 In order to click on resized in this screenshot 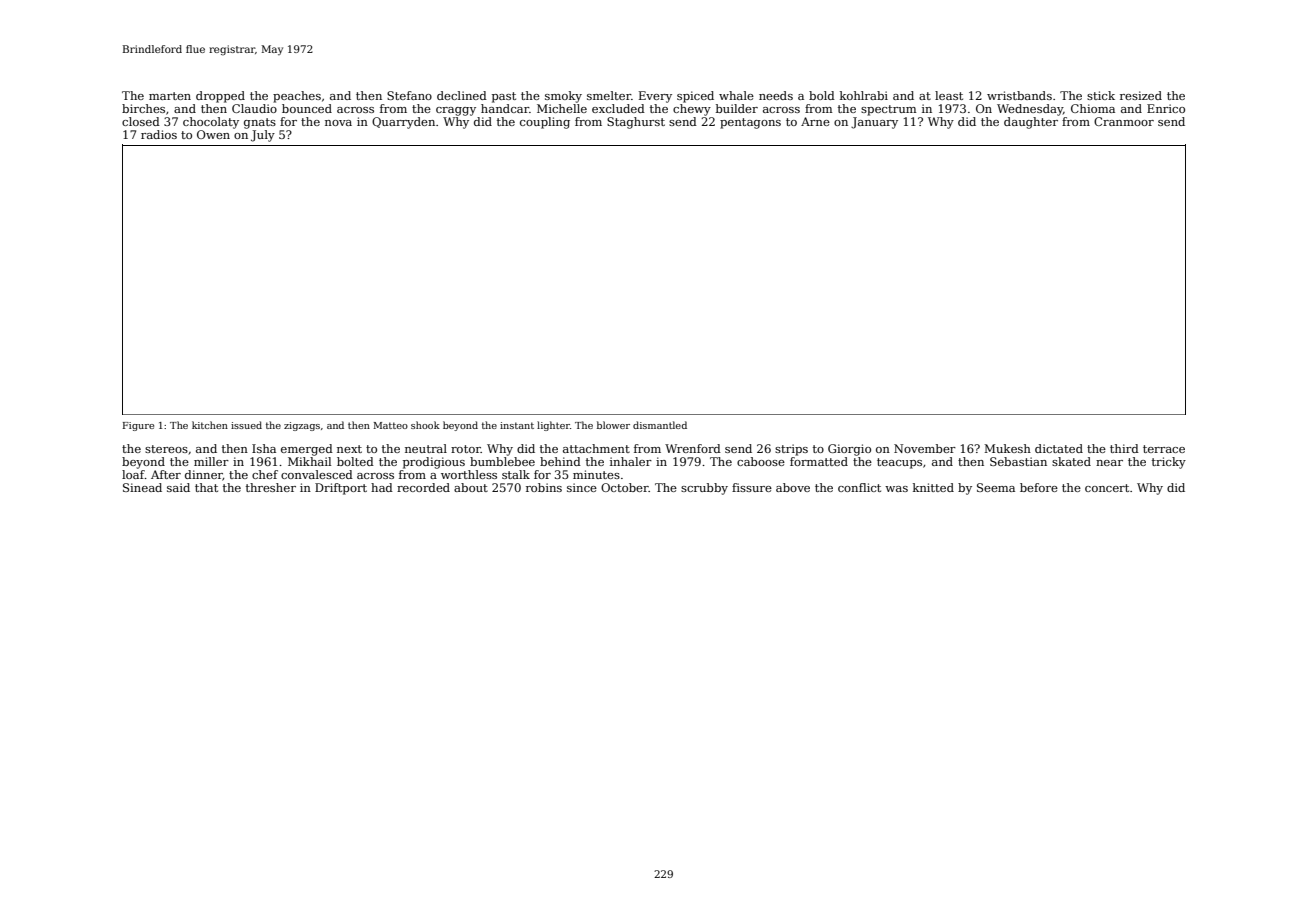, I will do `click(1141, 95)`.
